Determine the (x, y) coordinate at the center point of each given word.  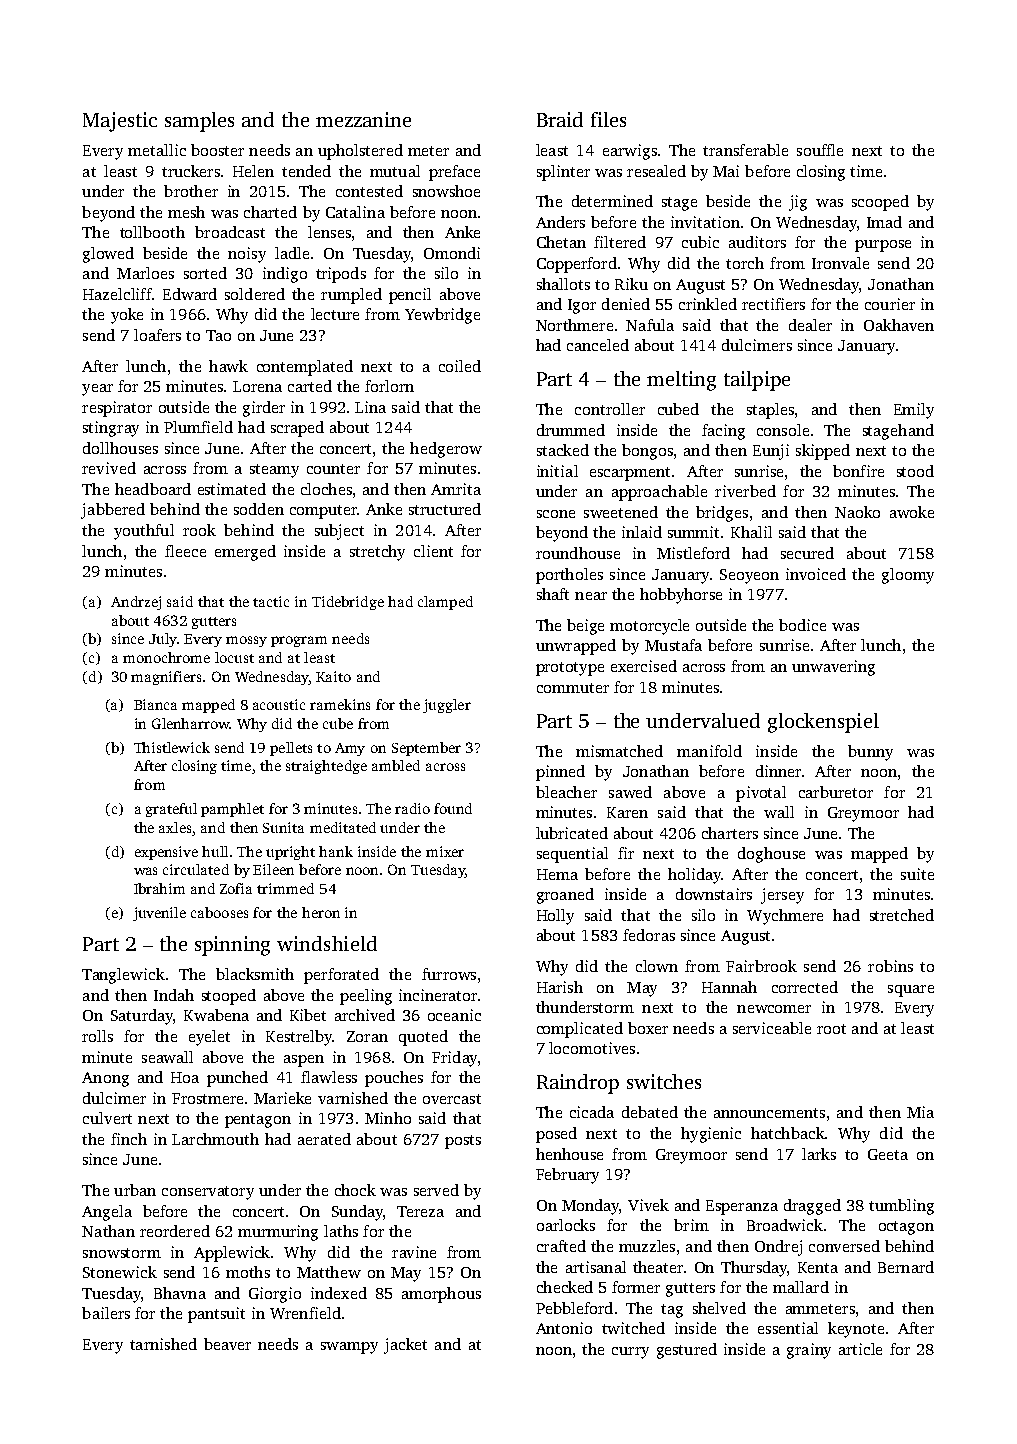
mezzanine (363, 119)
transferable (745, 150)
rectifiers (773, 304)
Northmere (574, 325)
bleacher (566, 792)
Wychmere (785, 917)
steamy (274, 471)
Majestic (120, 122)
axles (175, 827)
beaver (227, 1344)
